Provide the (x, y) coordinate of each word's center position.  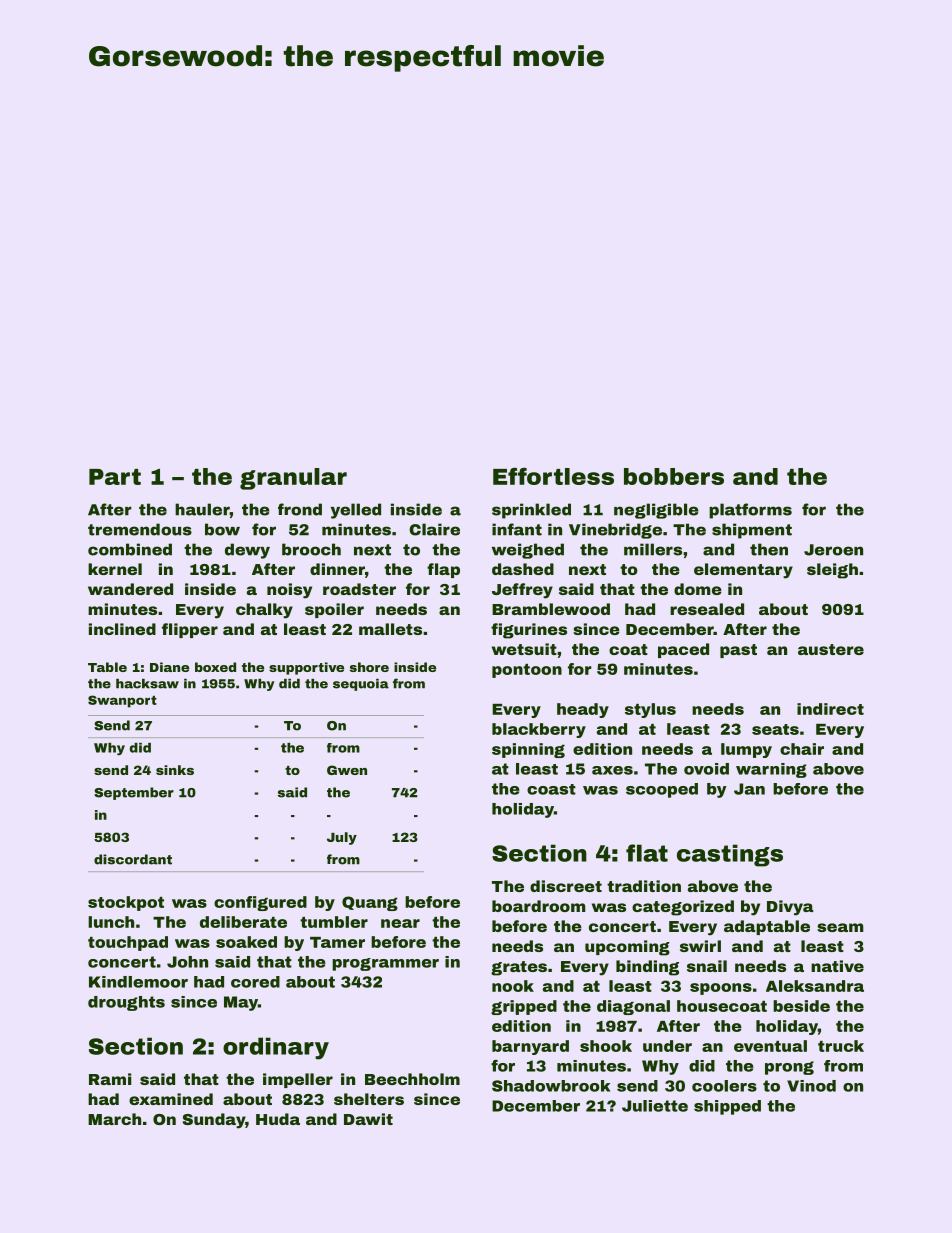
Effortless (553, 476)
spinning (528, 750)
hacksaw (147, 684)
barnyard (530, 1047)
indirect (830, 709)
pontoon (527, 671)
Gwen (347, 770)
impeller (298, 1080)
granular (293, 479)
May (241, 1003)
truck (841, 1046)
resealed (707, 609)
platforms (750, 511)
